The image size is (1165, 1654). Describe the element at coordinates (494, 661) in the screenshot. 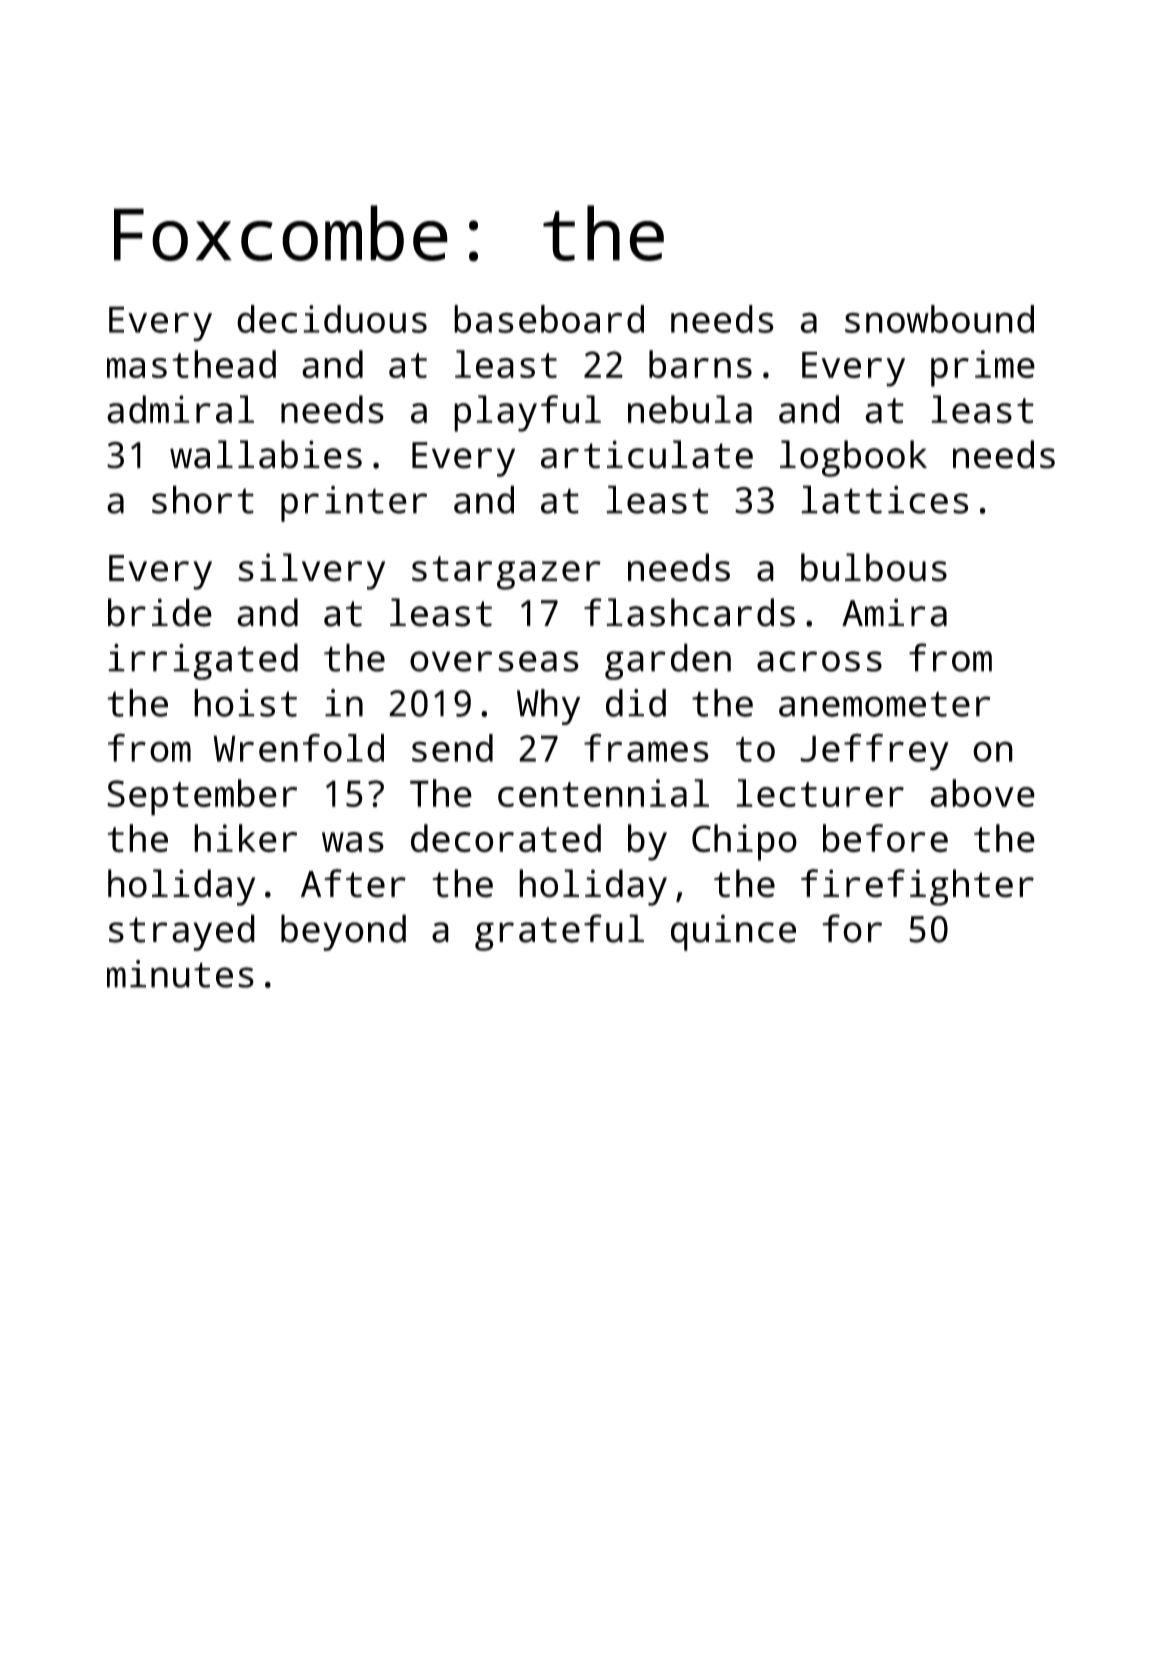

I see `overseas` at that location.
